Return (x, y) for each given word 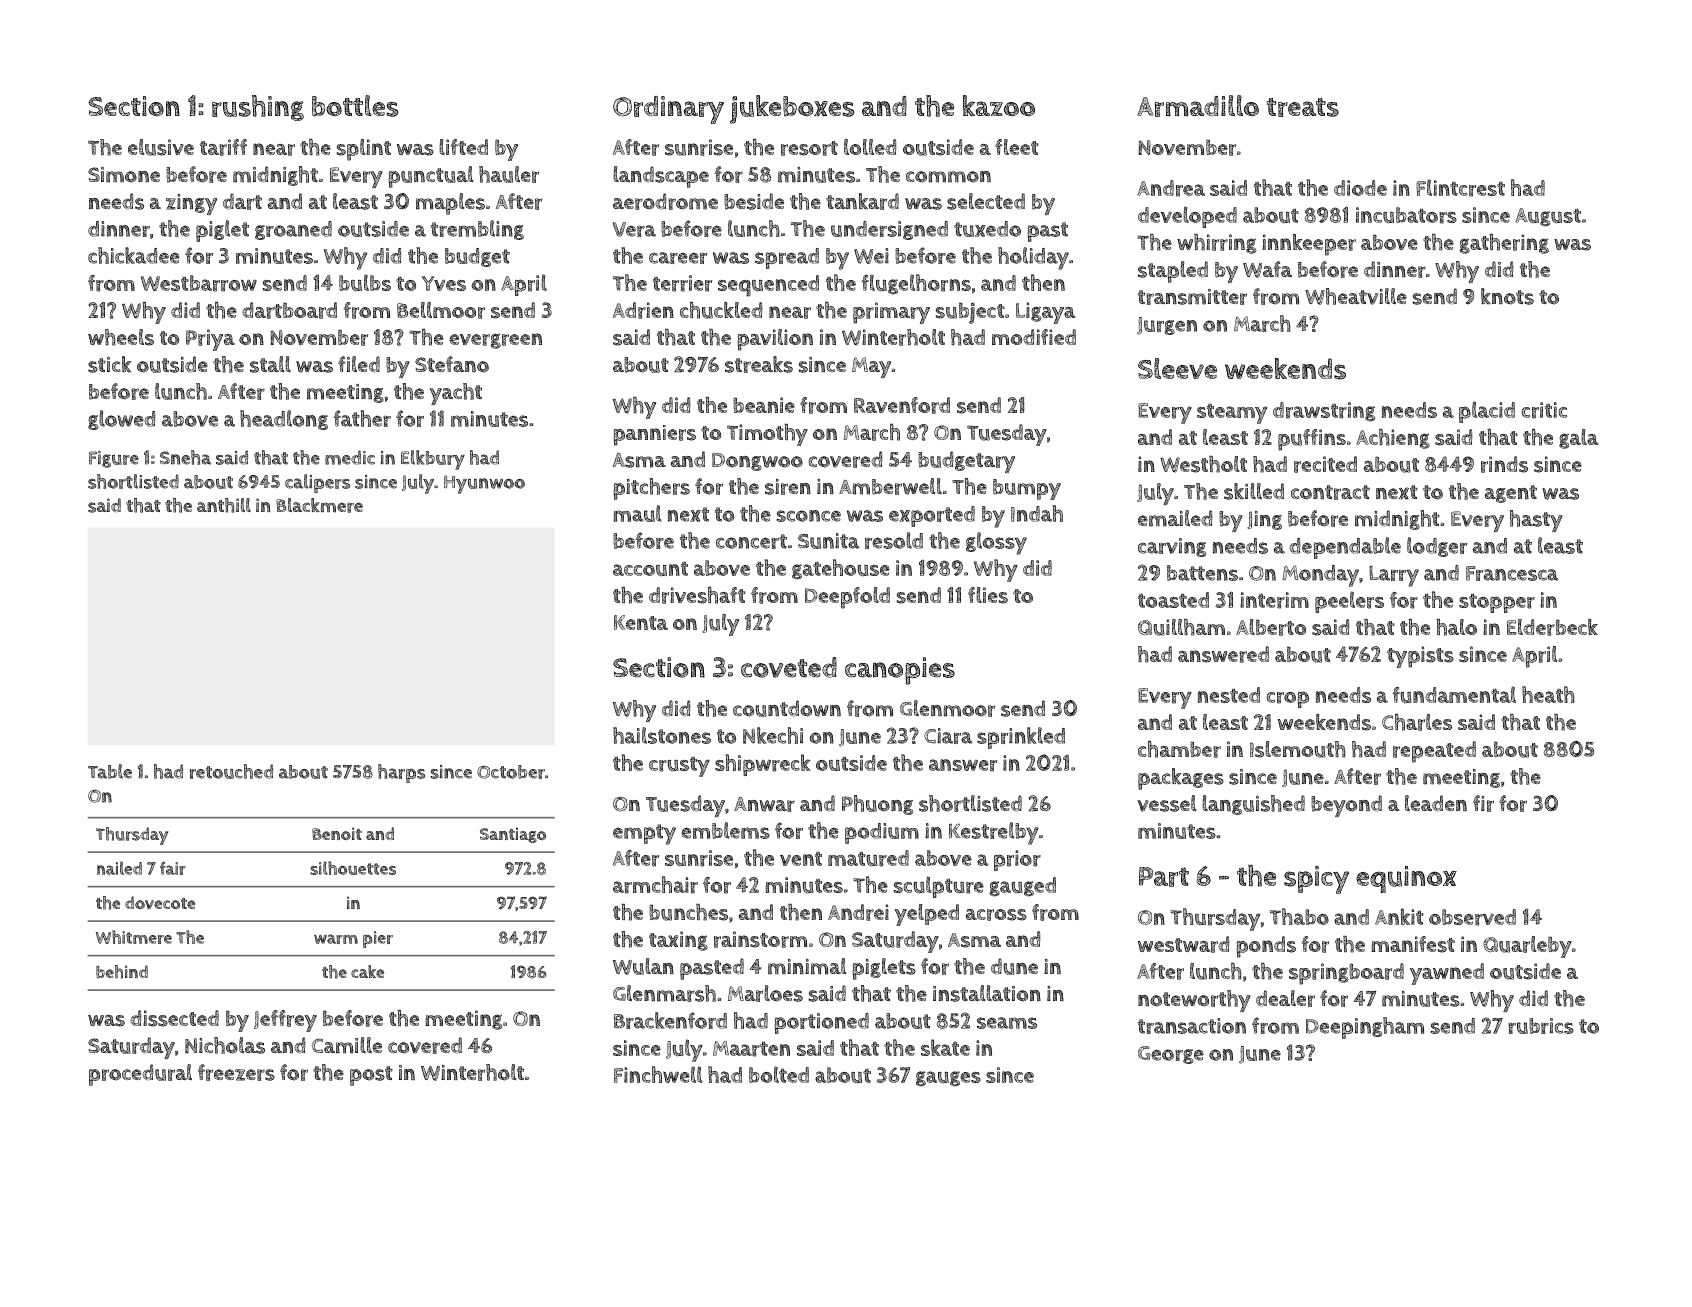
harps (401, 773)
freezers (236, 1072)
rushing (258, 108)
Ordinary (668, 110)
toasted (1173, 600)
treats (1303, 107)
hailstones (662, 735)
